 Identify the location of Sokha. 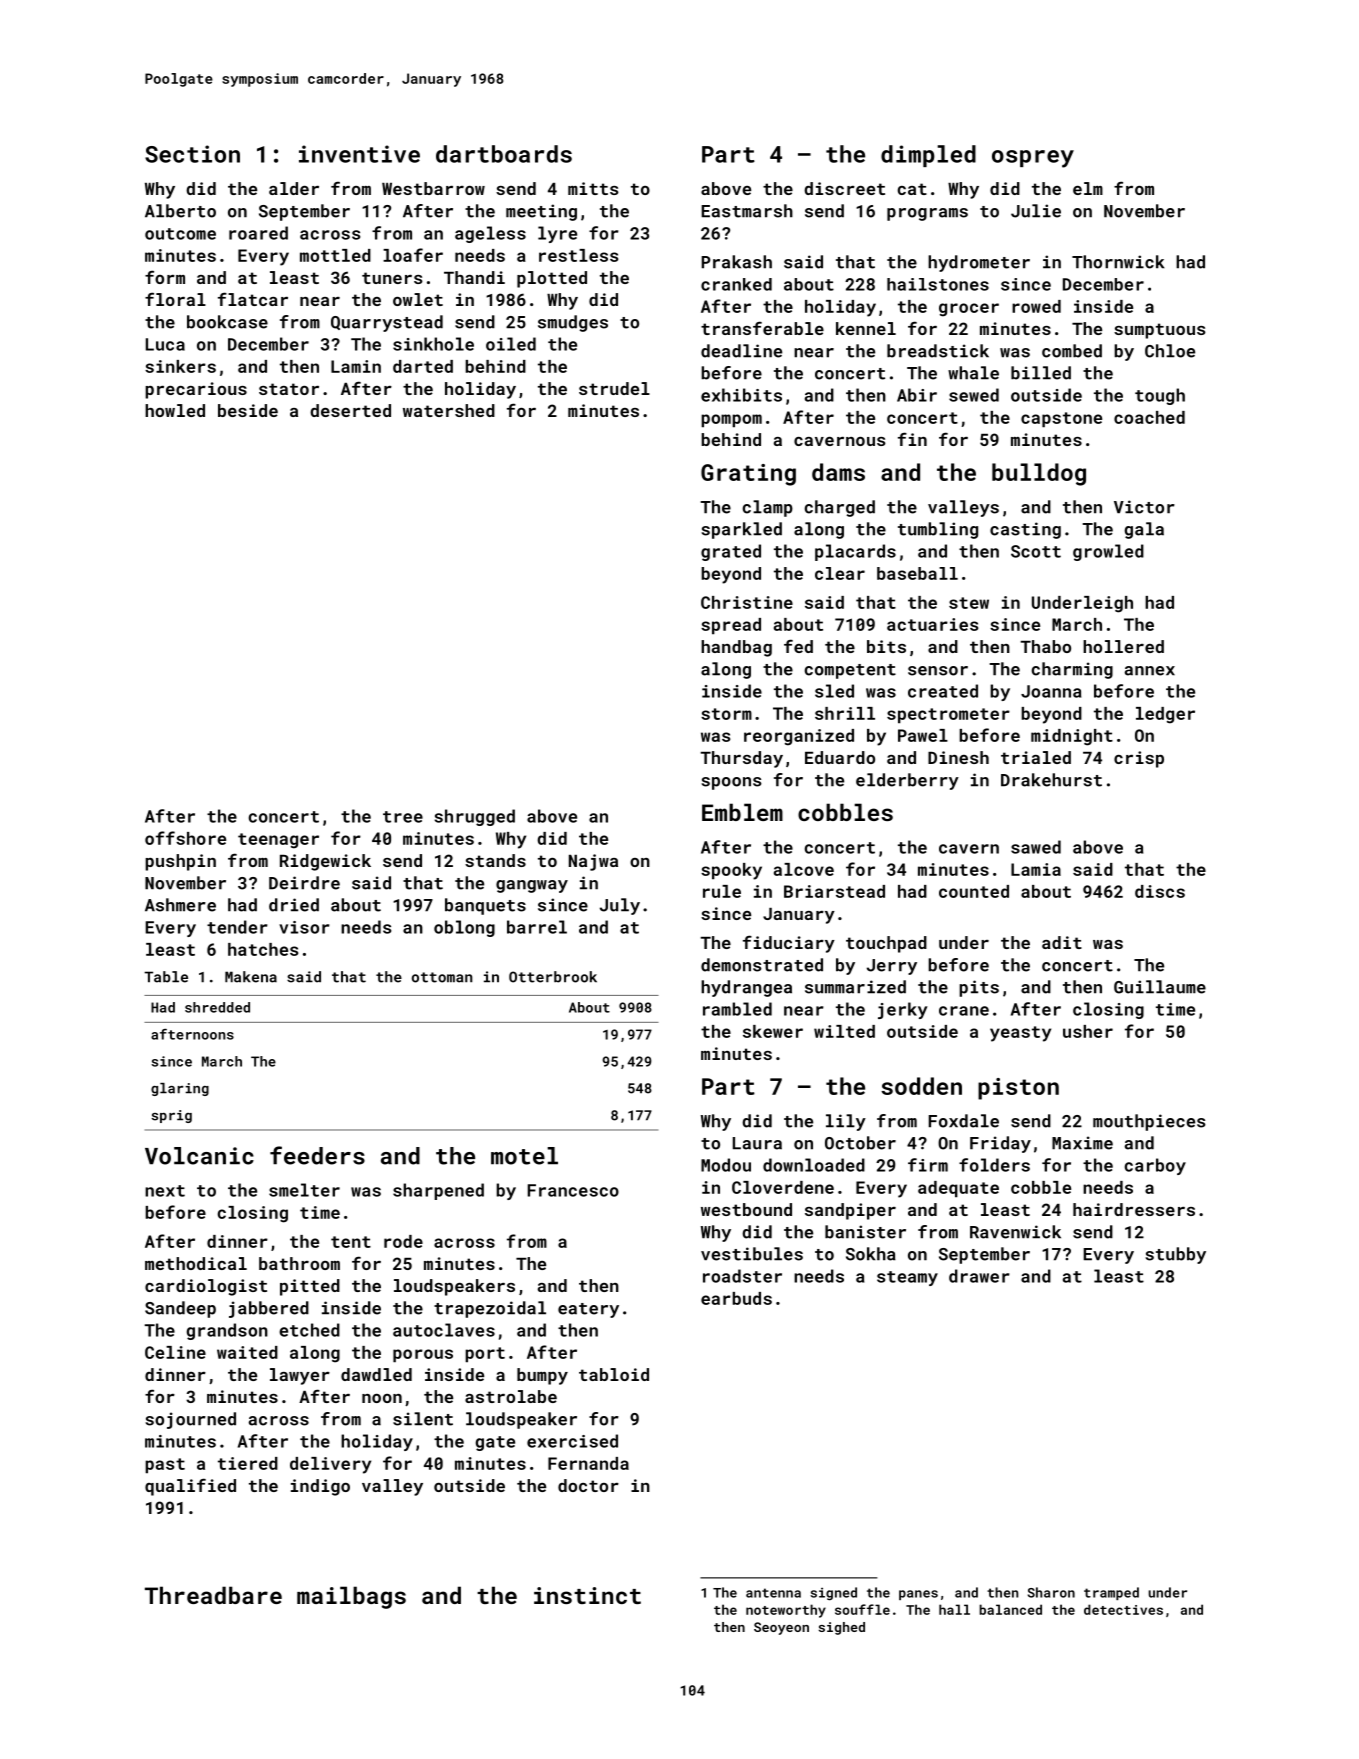
(871, 1254).
